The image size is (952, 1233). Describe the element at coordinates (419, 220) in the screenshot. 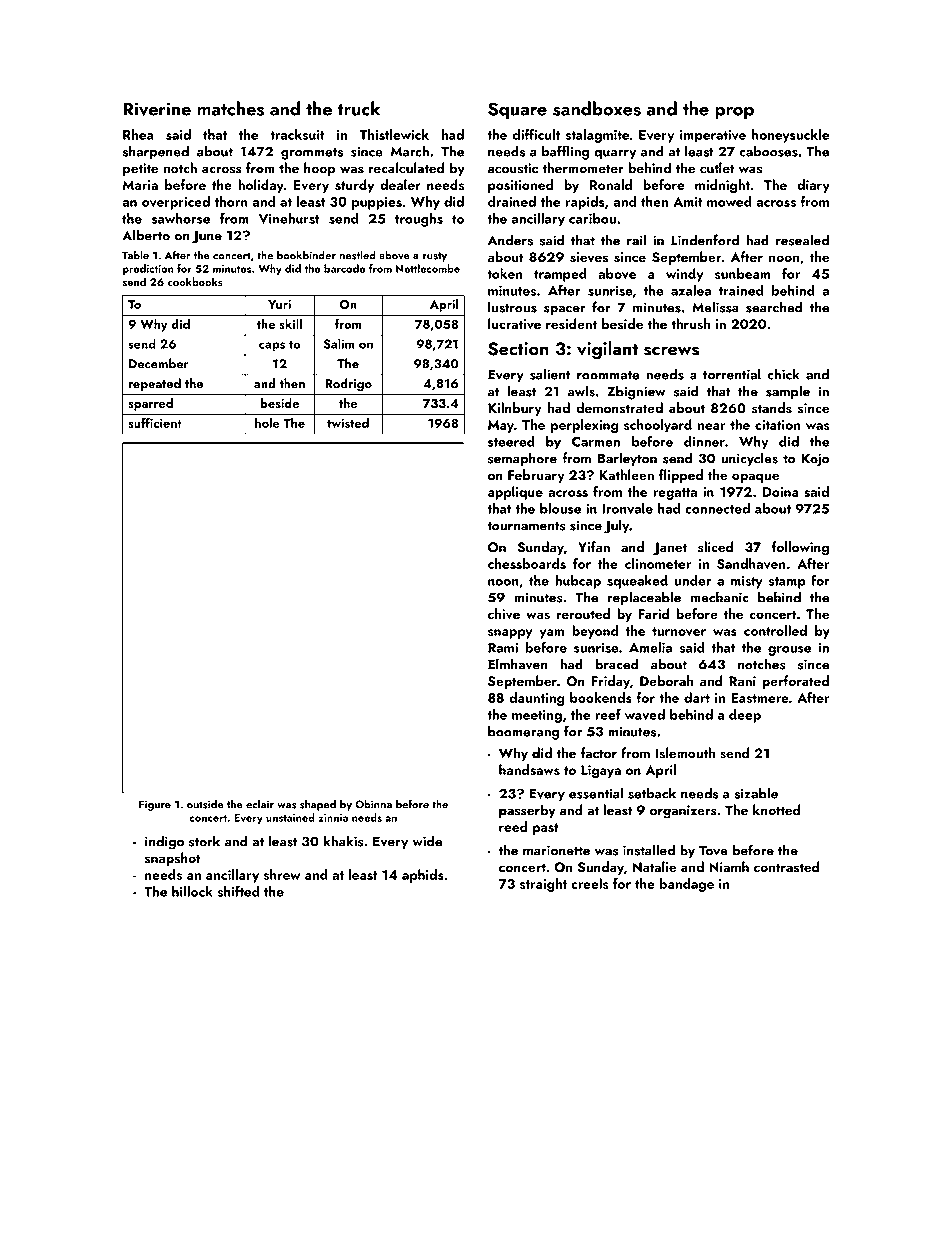

I see `troughs` at that location.
